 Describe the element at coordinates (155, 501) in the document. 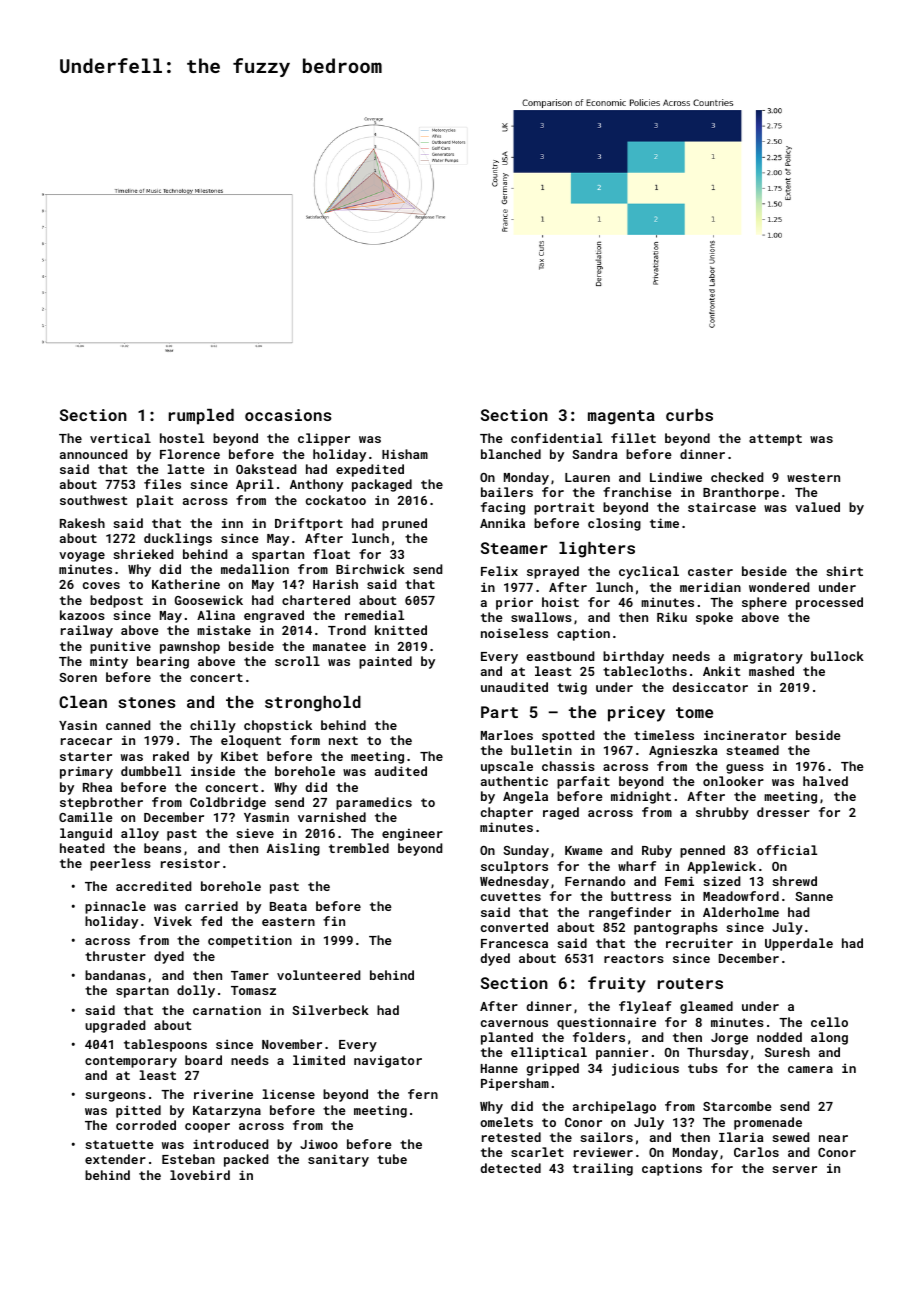

I see `plait` at that location.
